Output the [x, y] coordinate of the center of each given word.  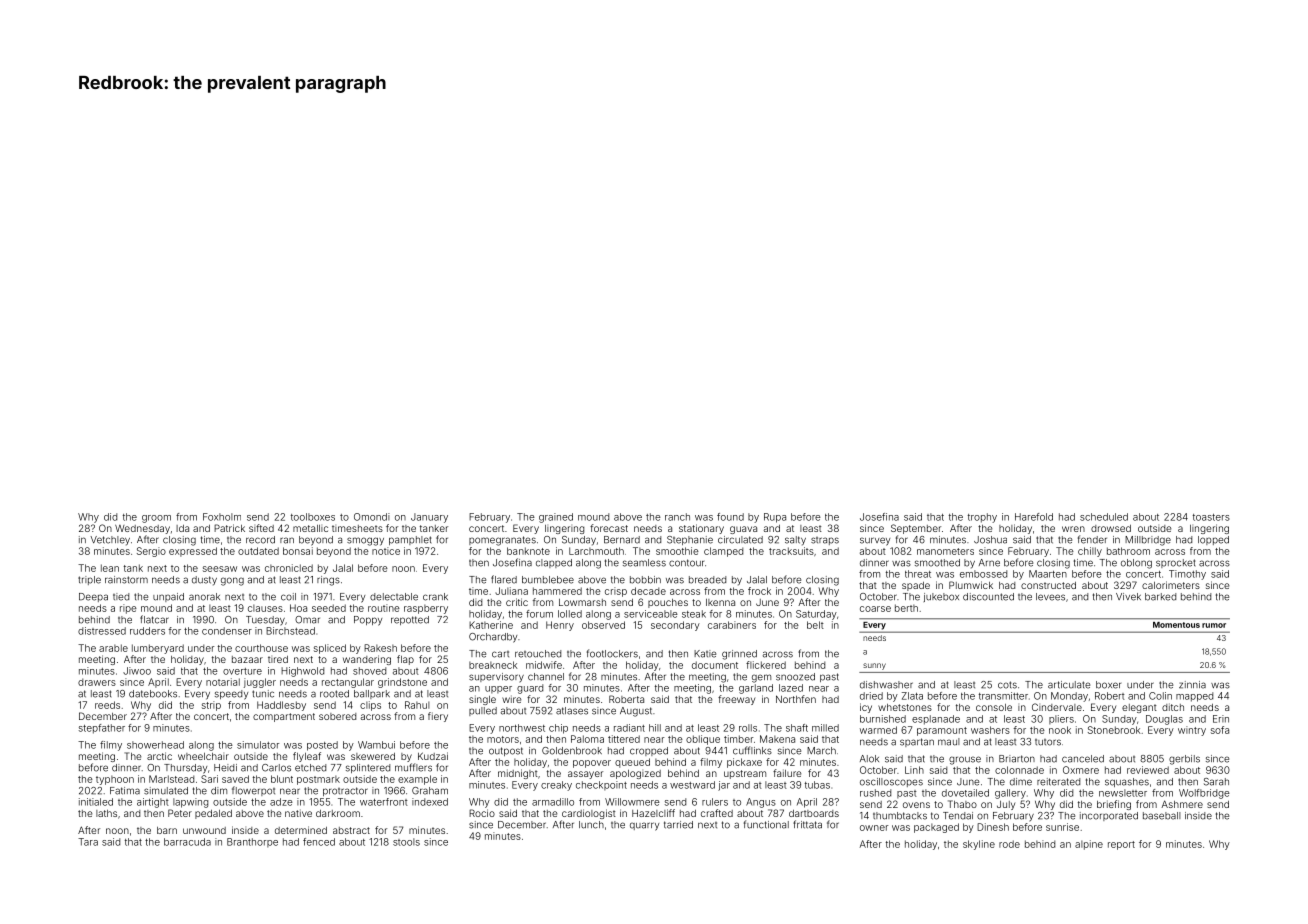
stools [406, 842]
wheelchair [203, 756]
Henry [560, 626]
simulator [258, 745]
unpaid [168, 597]
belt [815, 625]
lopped [1213, 540]
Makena [777, 739]
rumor [1214, 625]
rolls [748, 728]
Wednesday [142, 529]
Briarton [1017, 759]
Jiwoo [137, 671]
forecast [609, 528]
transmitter [1003, 696]
